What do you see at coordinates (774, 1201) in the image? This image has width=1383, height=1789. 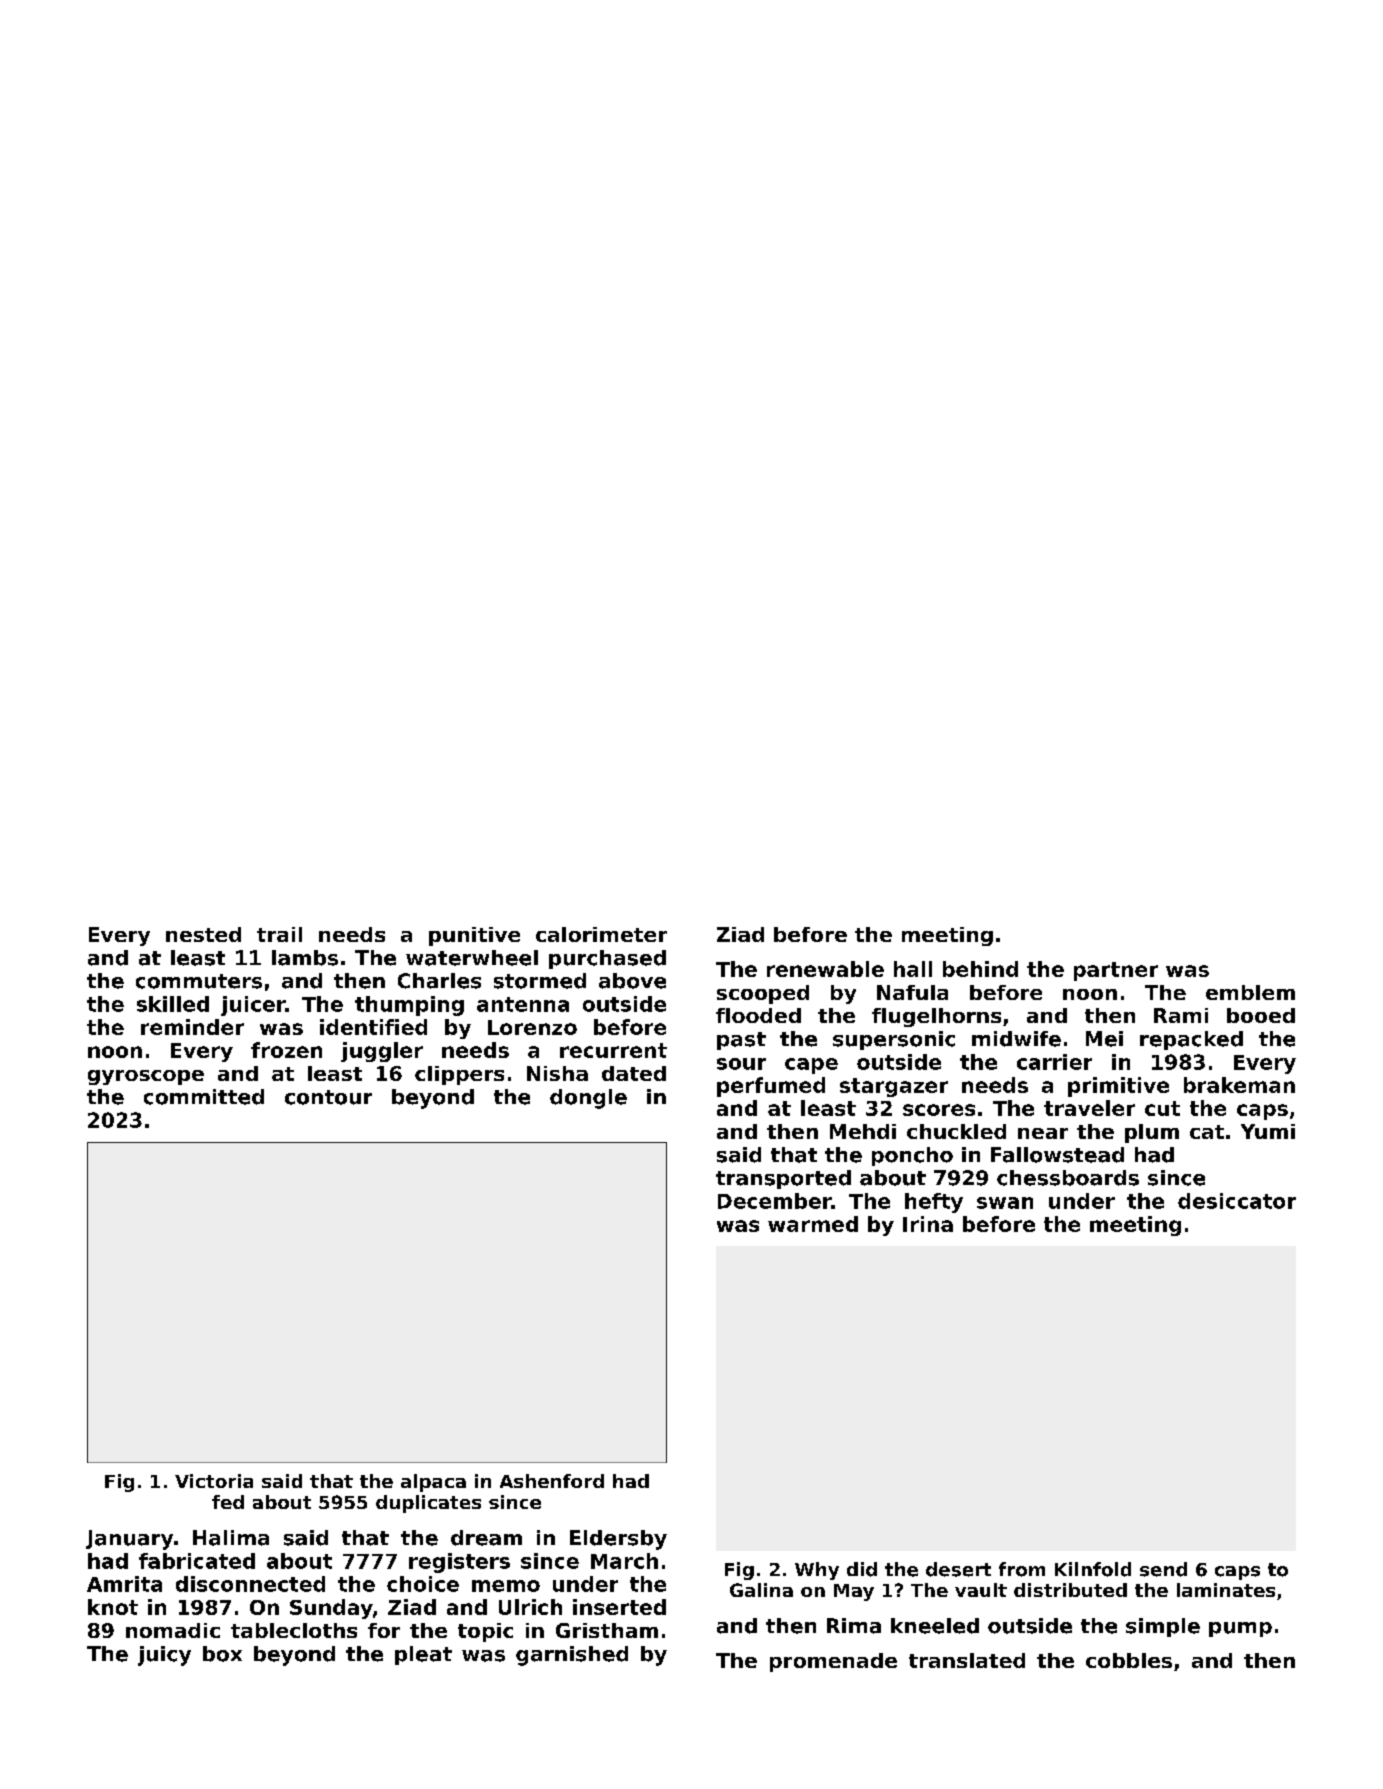 I see `December` at bounding box center [774, 1201].
